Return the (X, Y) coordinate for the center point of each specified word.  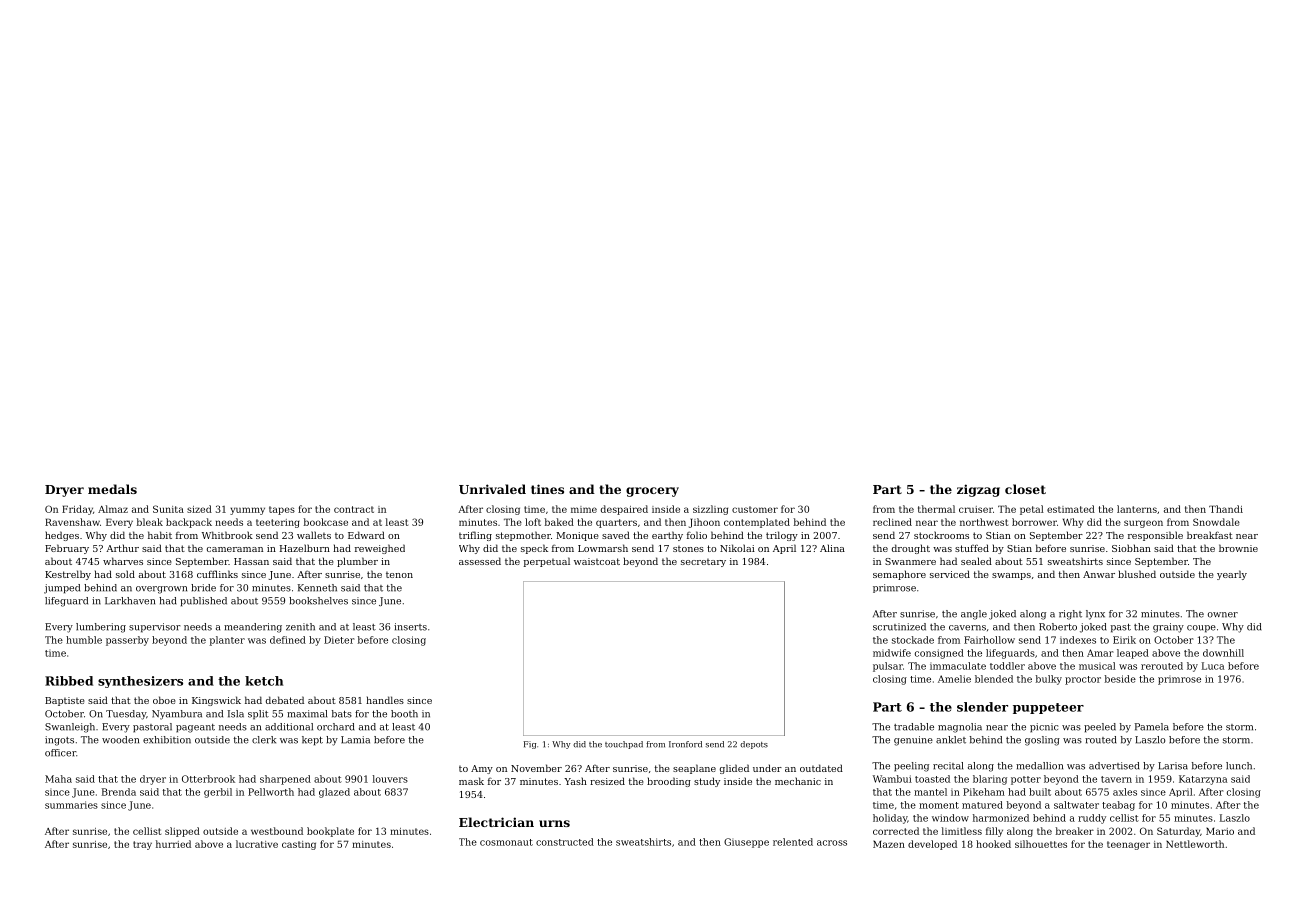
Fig (530, 745)
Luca (1213, 666)
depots (754, 745)
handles (385, 700)
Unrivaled (492, 489)
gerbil (218, 793)
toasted (932, 779)
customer (755, 509)
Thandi (1226, 509)
